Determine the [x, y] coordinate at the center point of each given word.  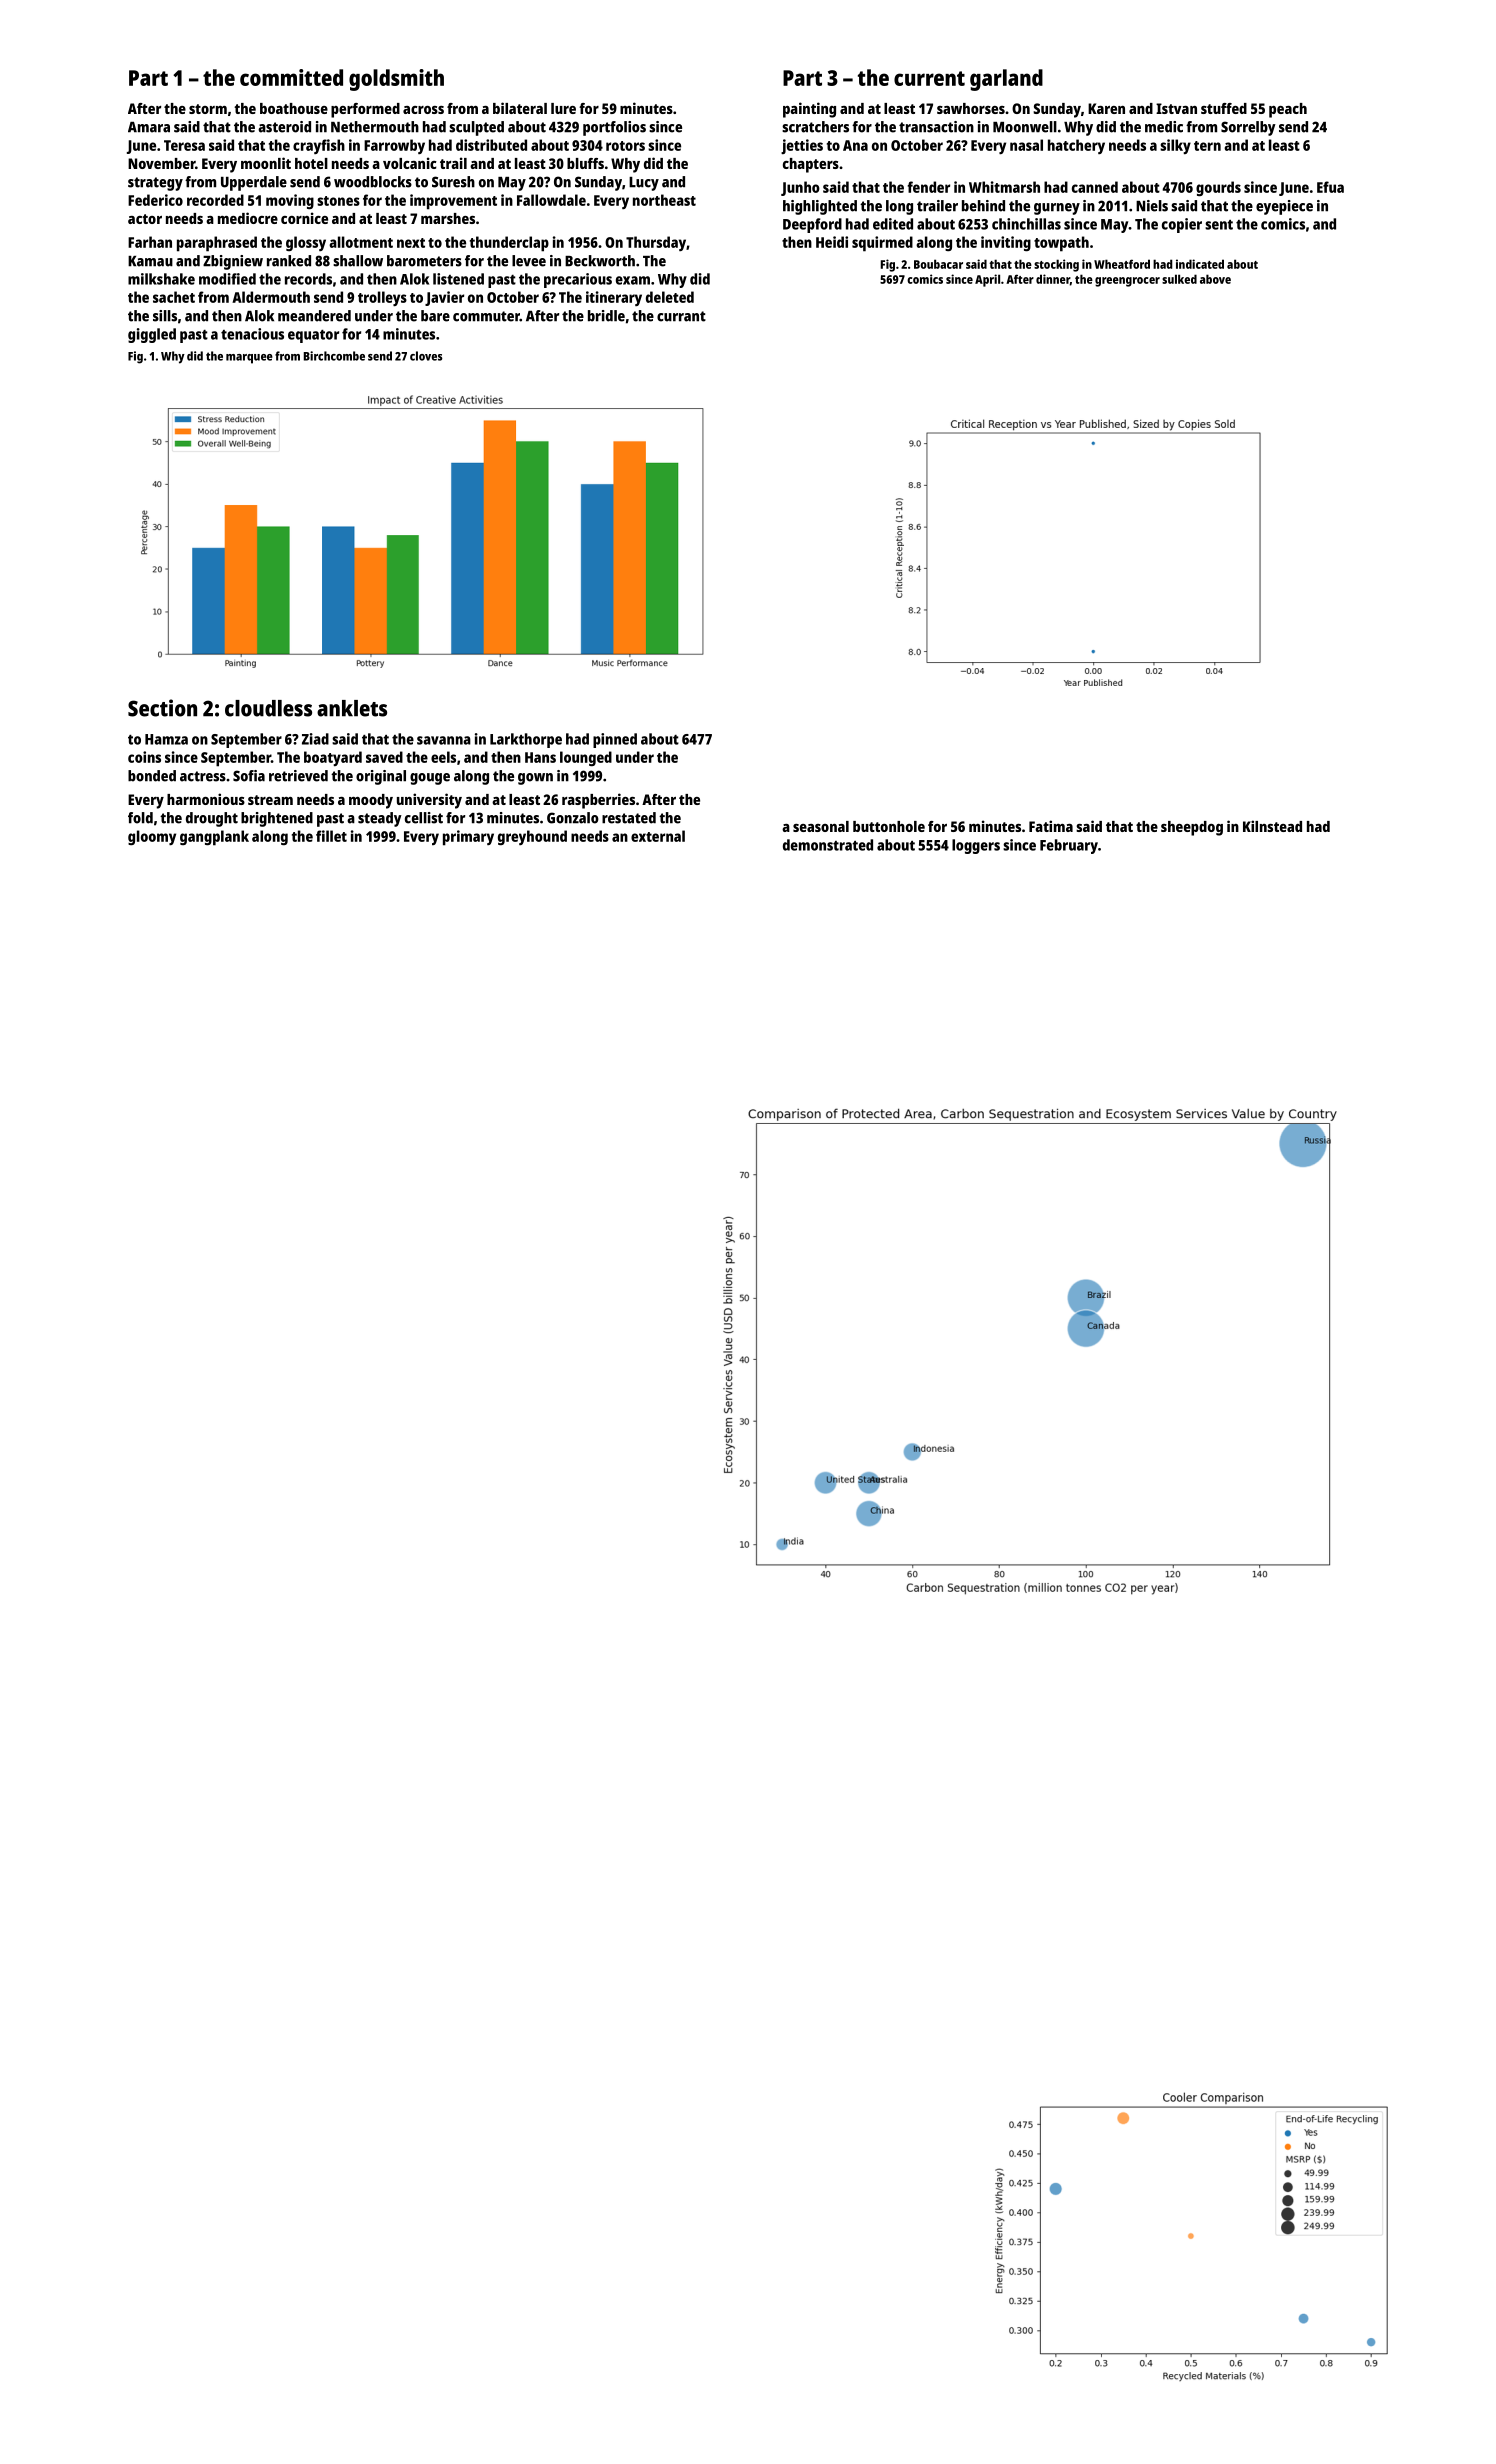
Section [162, 708]
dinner [1053, 279]
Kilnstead [1272, 826]
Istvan [1176, 108]
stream [270, 800]
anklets [352, 708]
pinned [615, 740]
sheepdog [1192, 828]
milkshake [161, 279]
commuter [486, 316]
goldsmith [396, 80]
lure [563, 108]
